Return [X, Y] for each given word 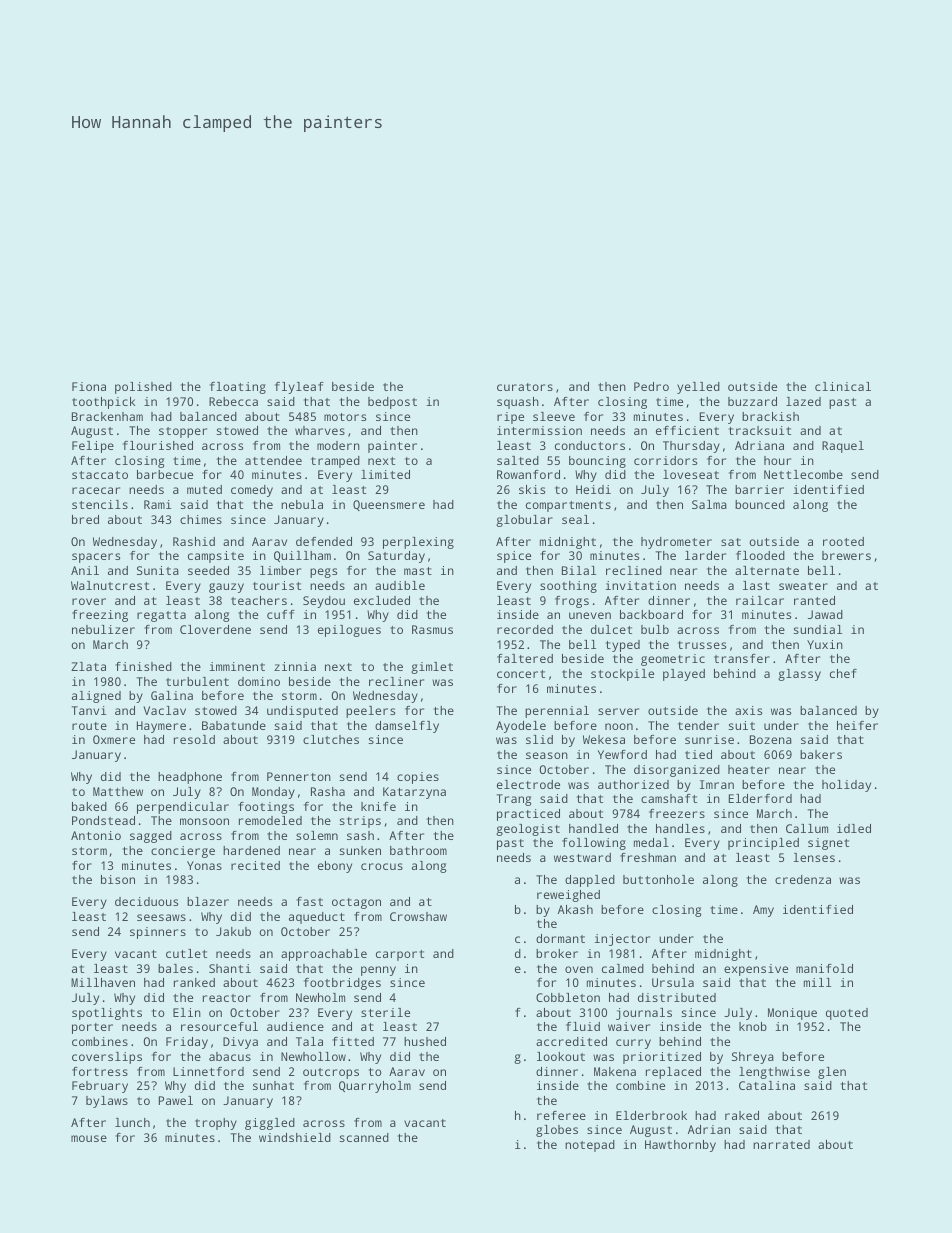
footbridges [342, 984]
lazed [803, 401]
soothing [568, 587]
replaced [673, 1073]
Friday [187, 1043]
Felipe [93, 447]
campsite [216, 557]
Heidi [593, 489]
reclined [634, 570]
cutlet [186, 953]
